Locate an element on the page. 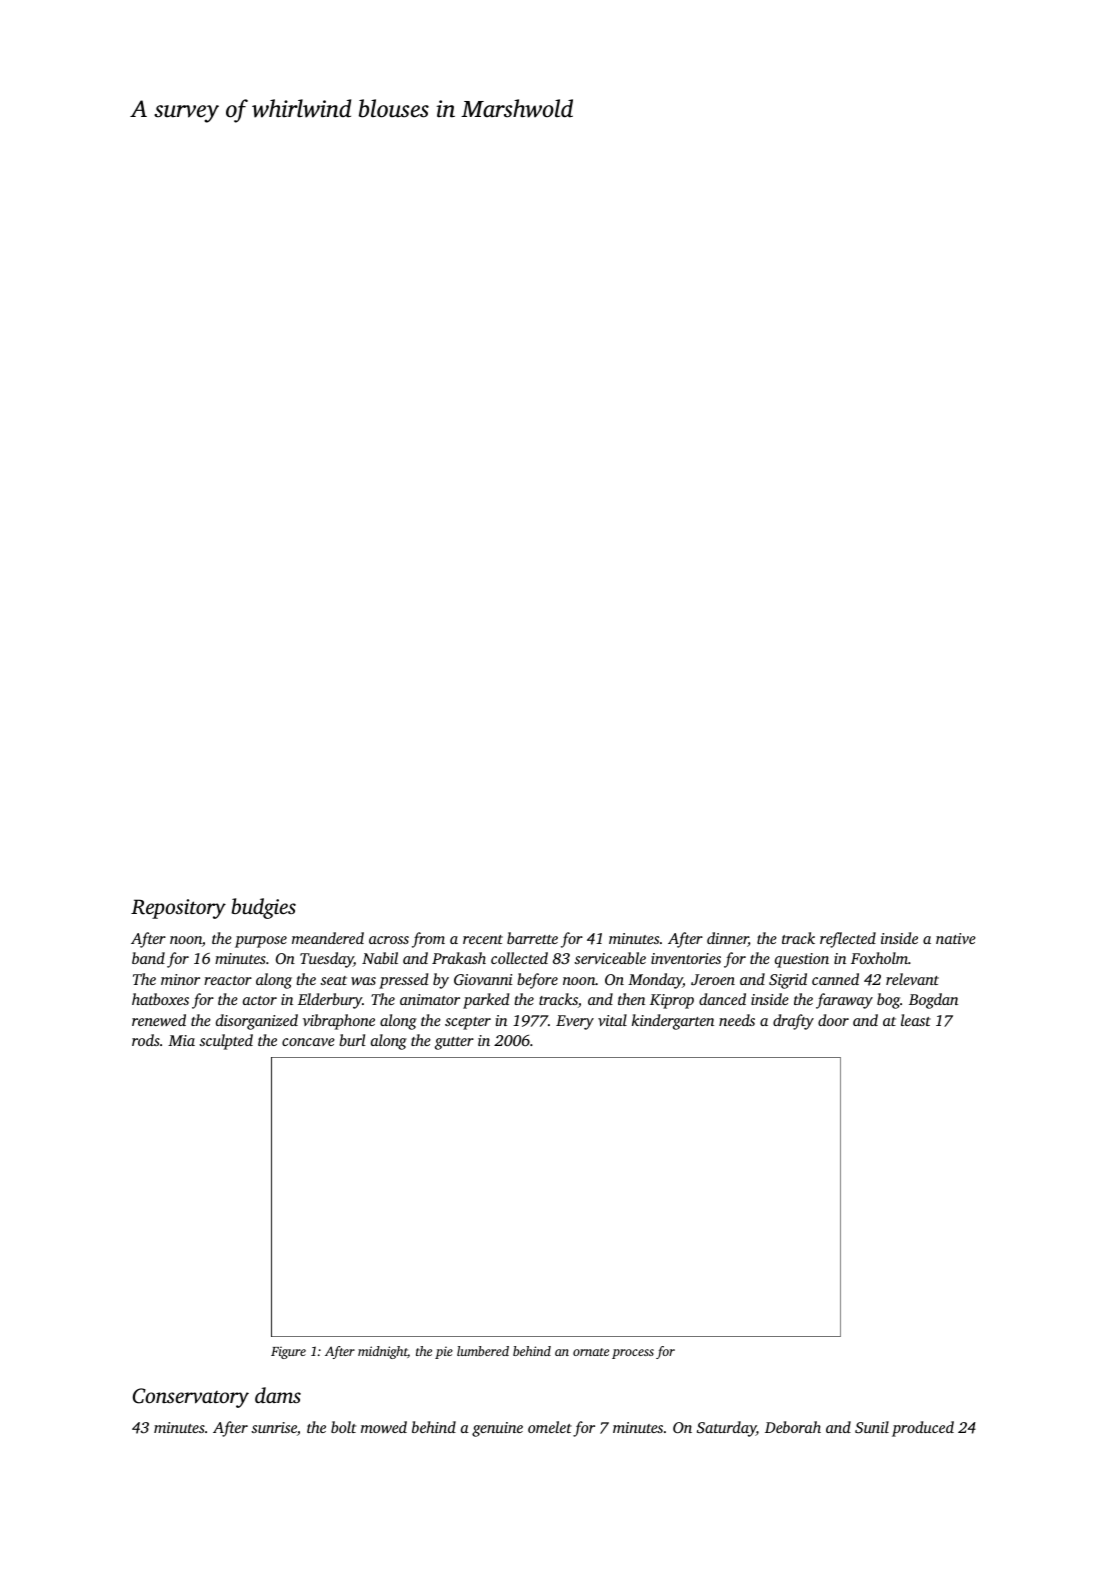 This image has height=1572, width=1112. dinner is located at coordinates (727, 939).
